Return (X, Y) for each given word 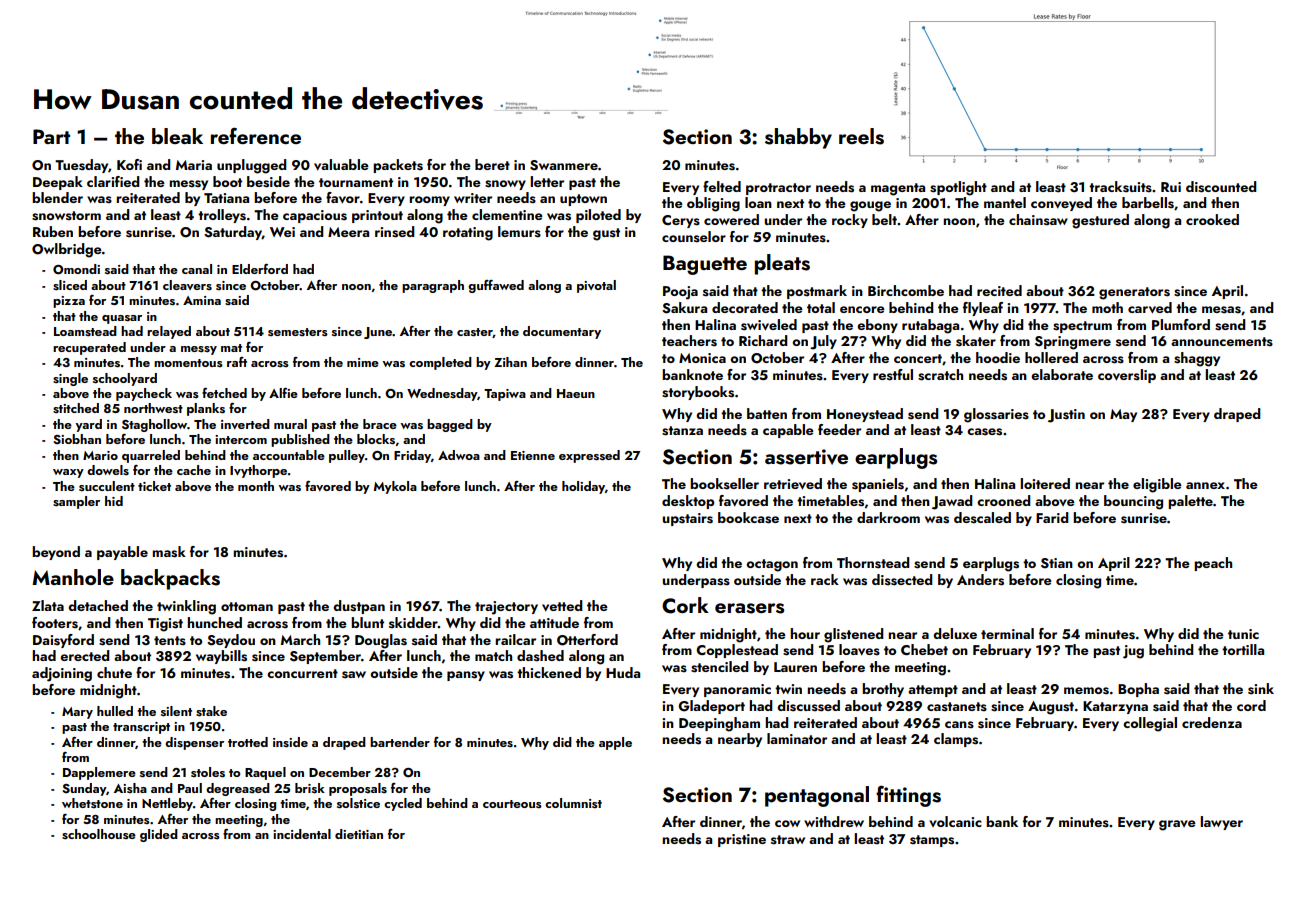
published (300, 440)
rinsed (394, 232)
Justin (1066, 416)
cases (984, 432)
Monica (702, 358)
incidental (302, 834)
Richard (763, 340)
